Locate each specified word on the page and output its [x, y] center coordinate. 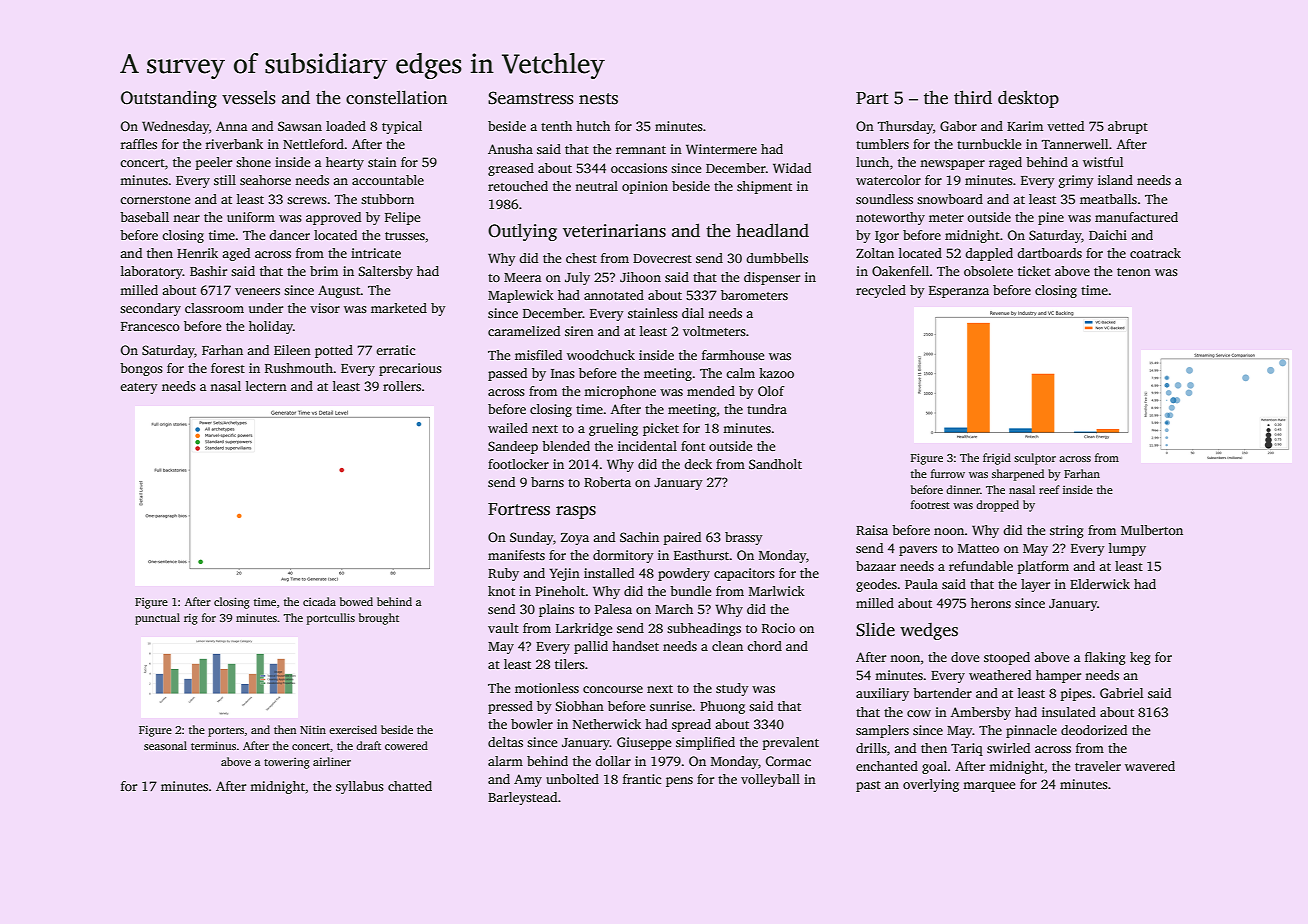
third [973, 97]
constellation [396, 97]
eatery [139, 388]
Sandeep [513, 447]
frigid [997, 459]
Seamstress [531, 98]
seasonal [165, 745]
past [868, 786]
